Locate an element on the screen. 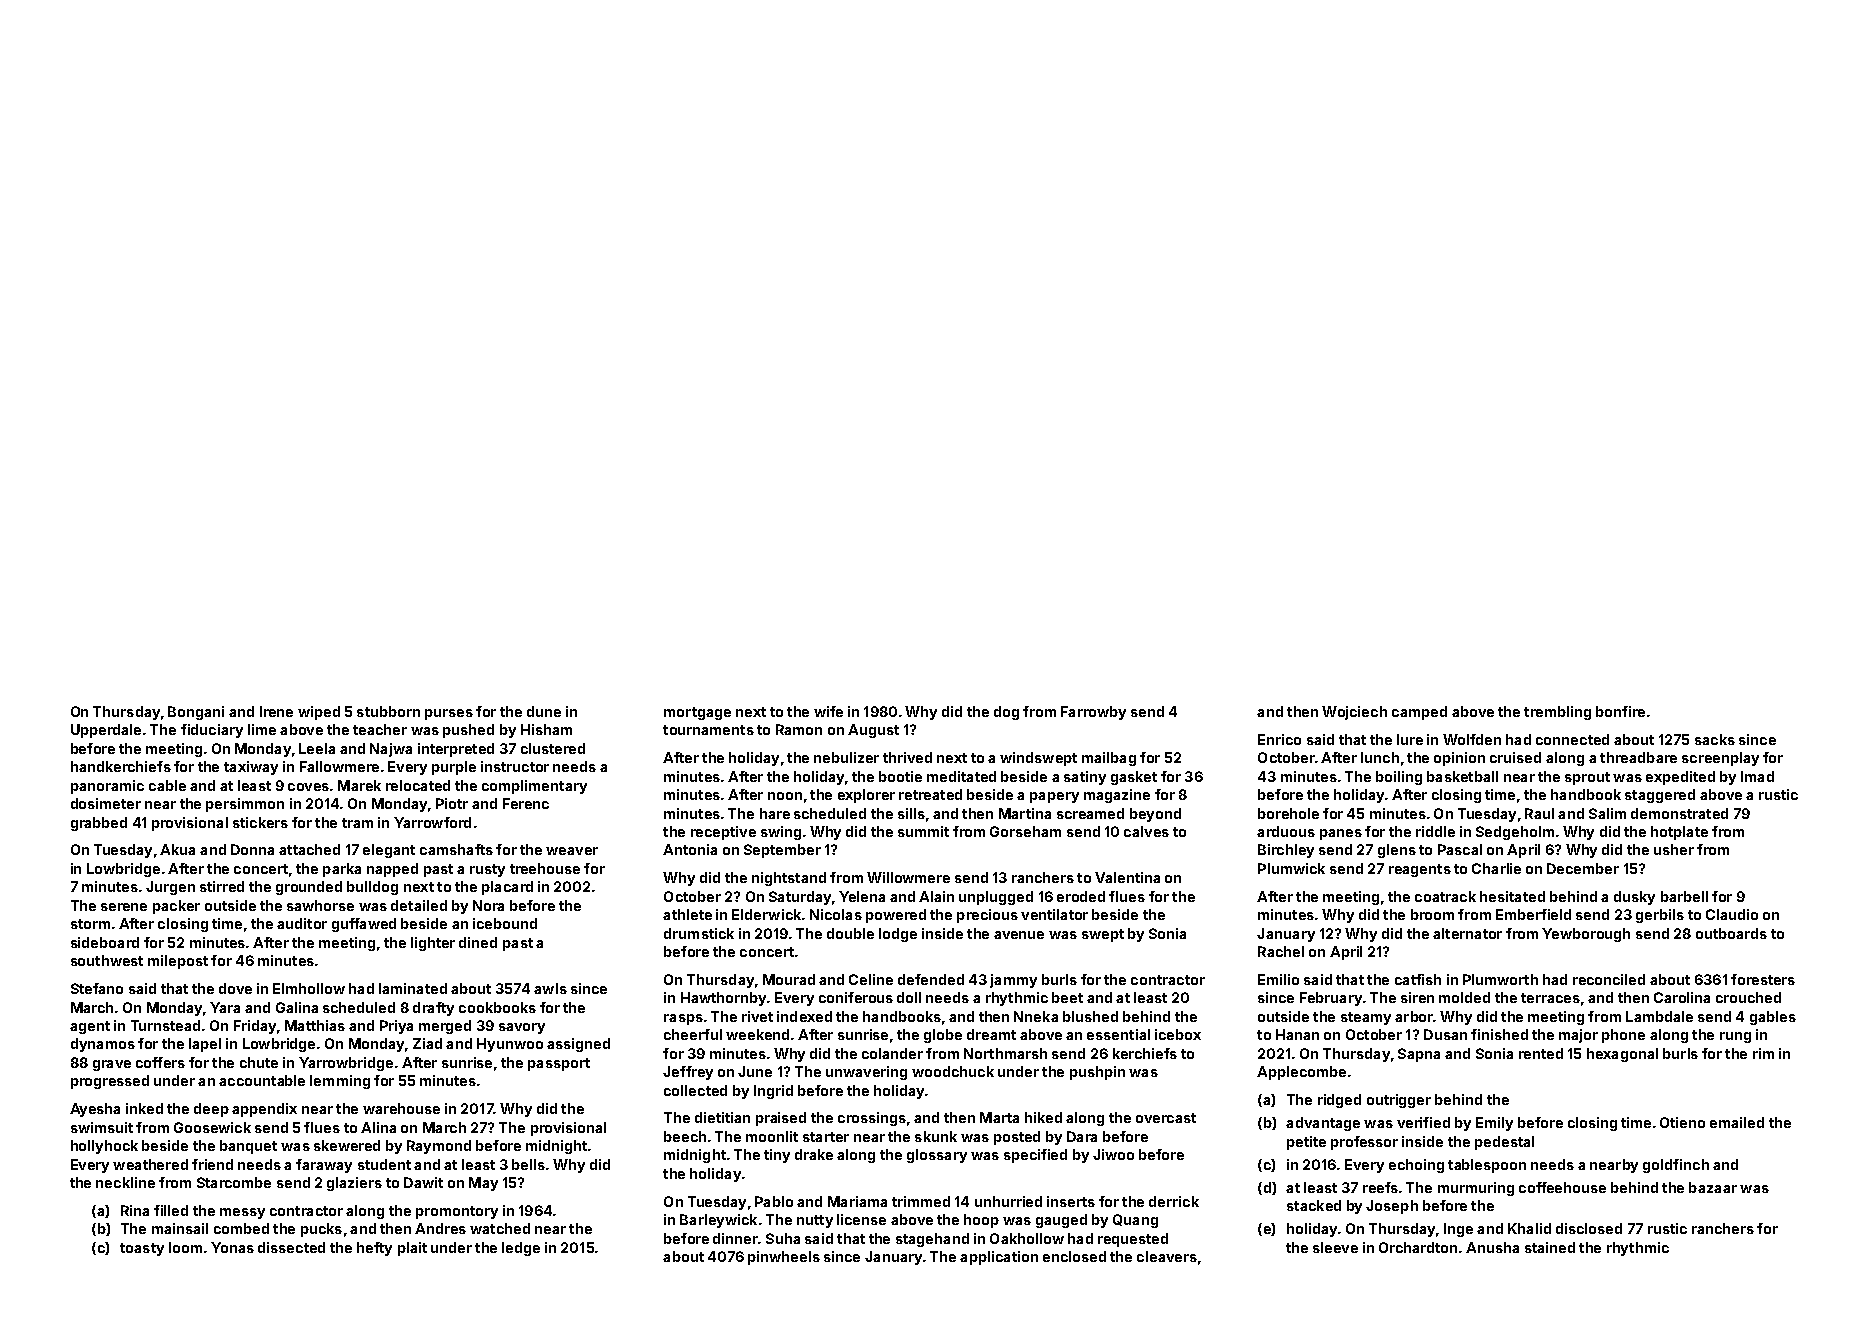 Image resolution: width=1869 pixels, height=1322 pixels. Akua is located at coordinates (177, 849).
